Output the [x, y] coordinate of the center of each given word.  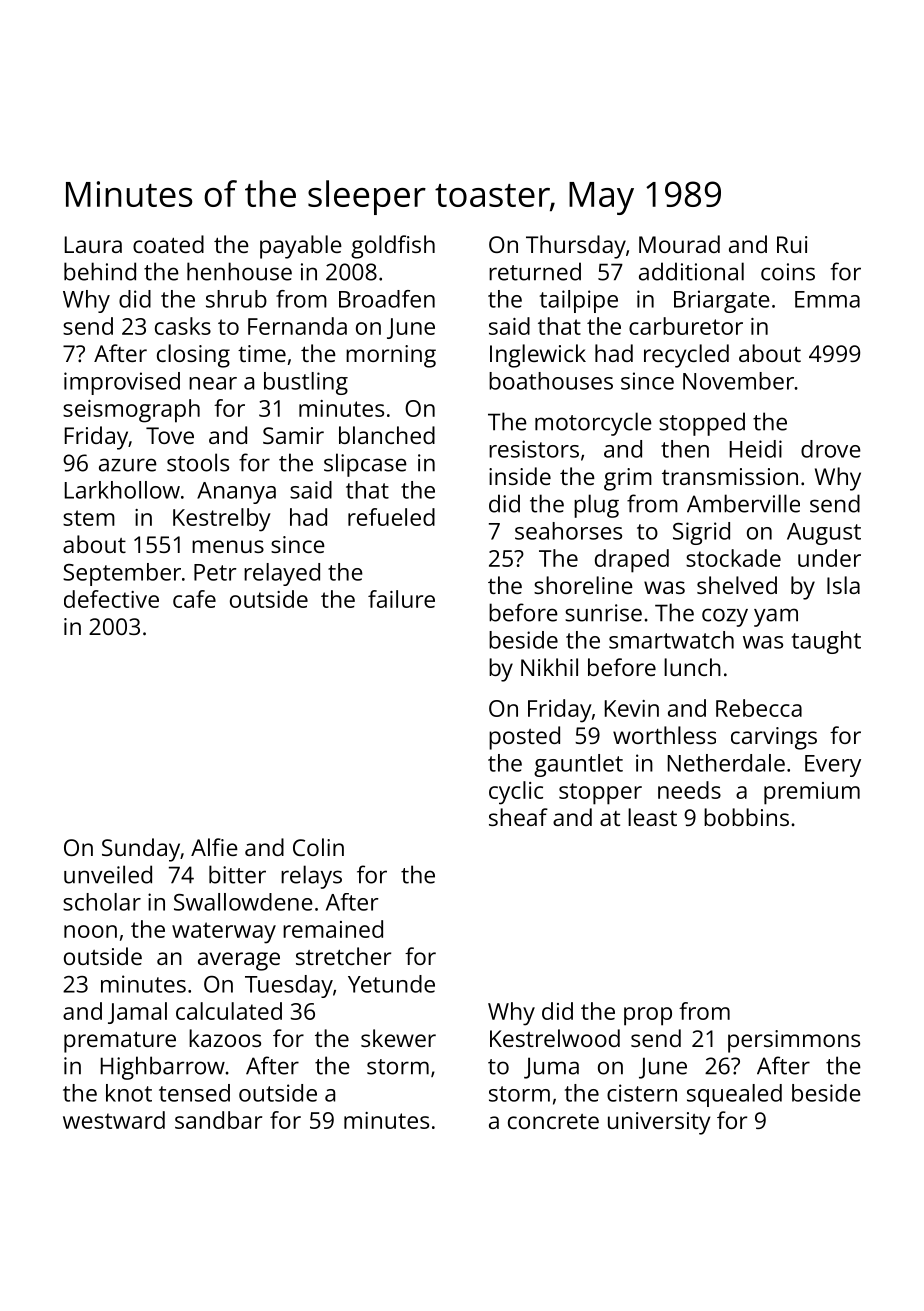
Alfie [214, 847]
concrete [553, 1121]
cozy [725, 617]
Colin [318, 847]
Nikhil [549, 667]
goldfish [393, 247]
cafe [194, 599]
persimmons [794, 1041]
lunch [692, 667]
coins [788, 272]
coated [168, 244]
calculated [229, 1011]
